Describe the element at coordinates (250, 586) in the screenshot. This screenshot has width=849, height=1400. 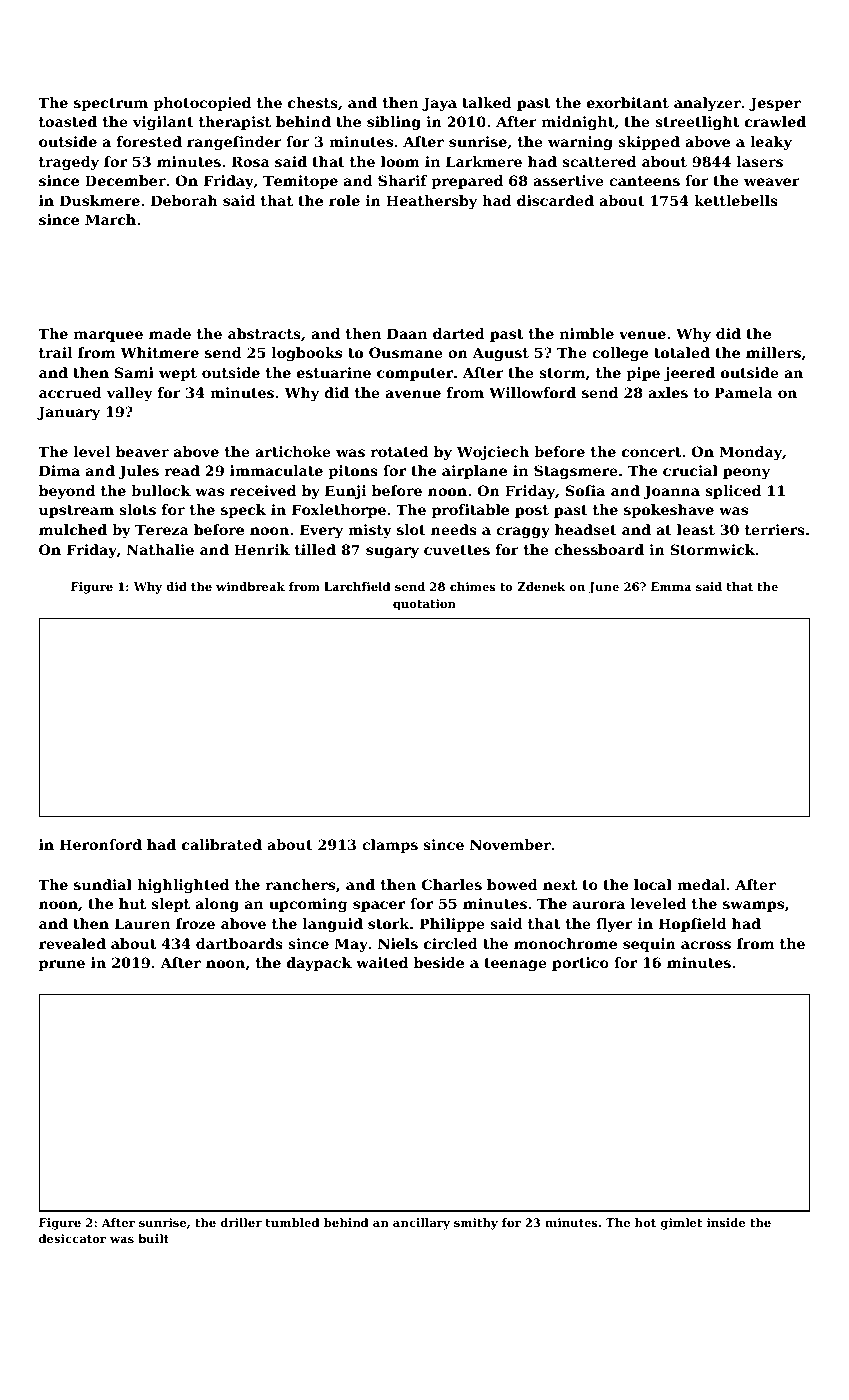
I see `windbreak` at that location.
